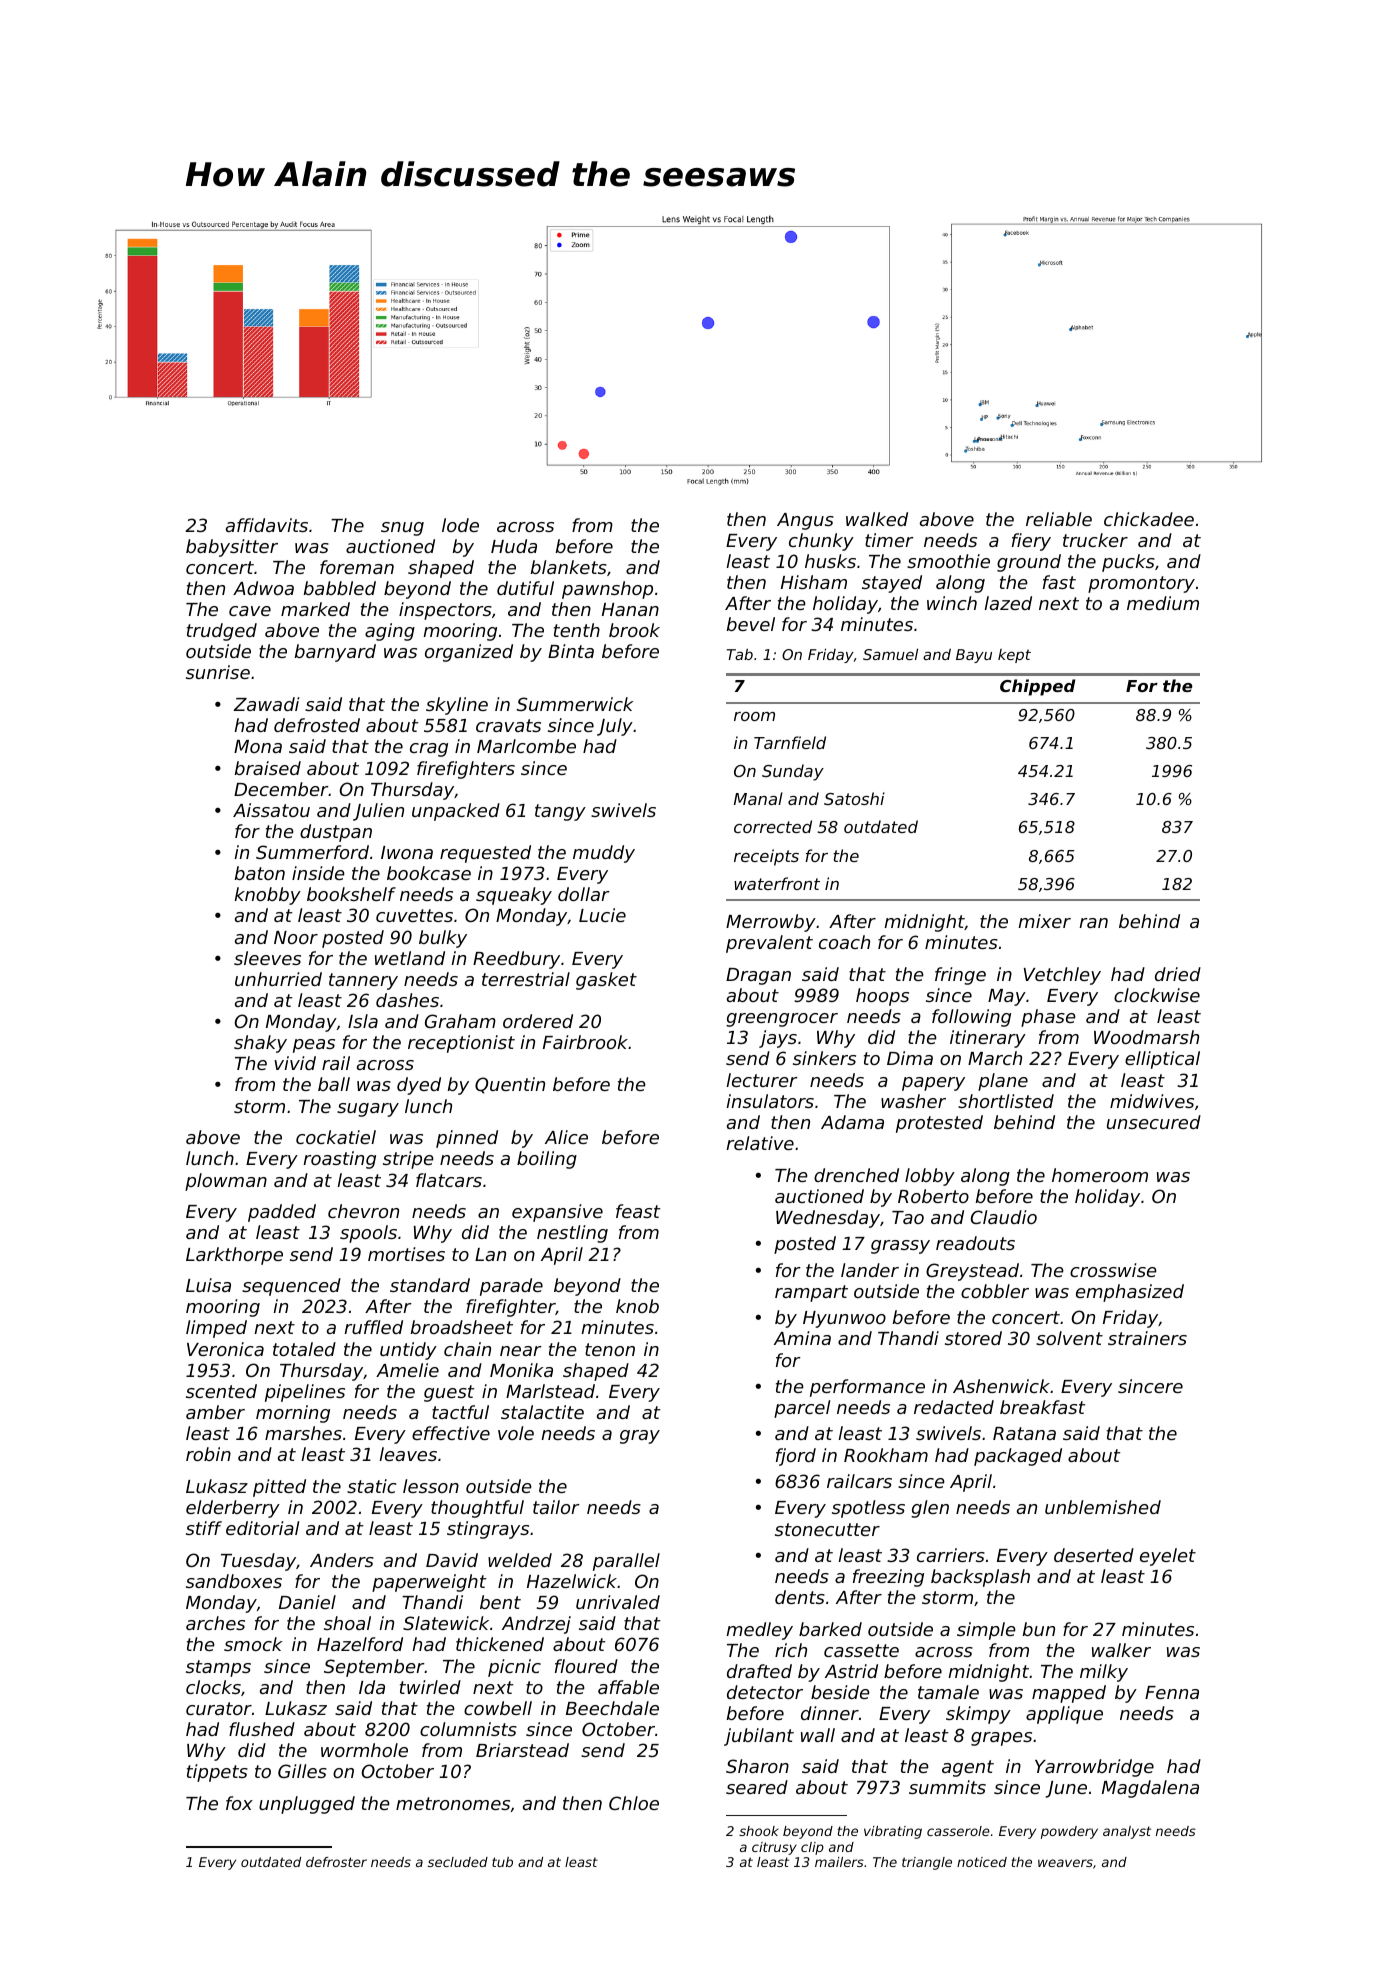  What do you see at coordinates (877, 519) in the screenshot?
I see `walked` at bounding box center [877, 519].
